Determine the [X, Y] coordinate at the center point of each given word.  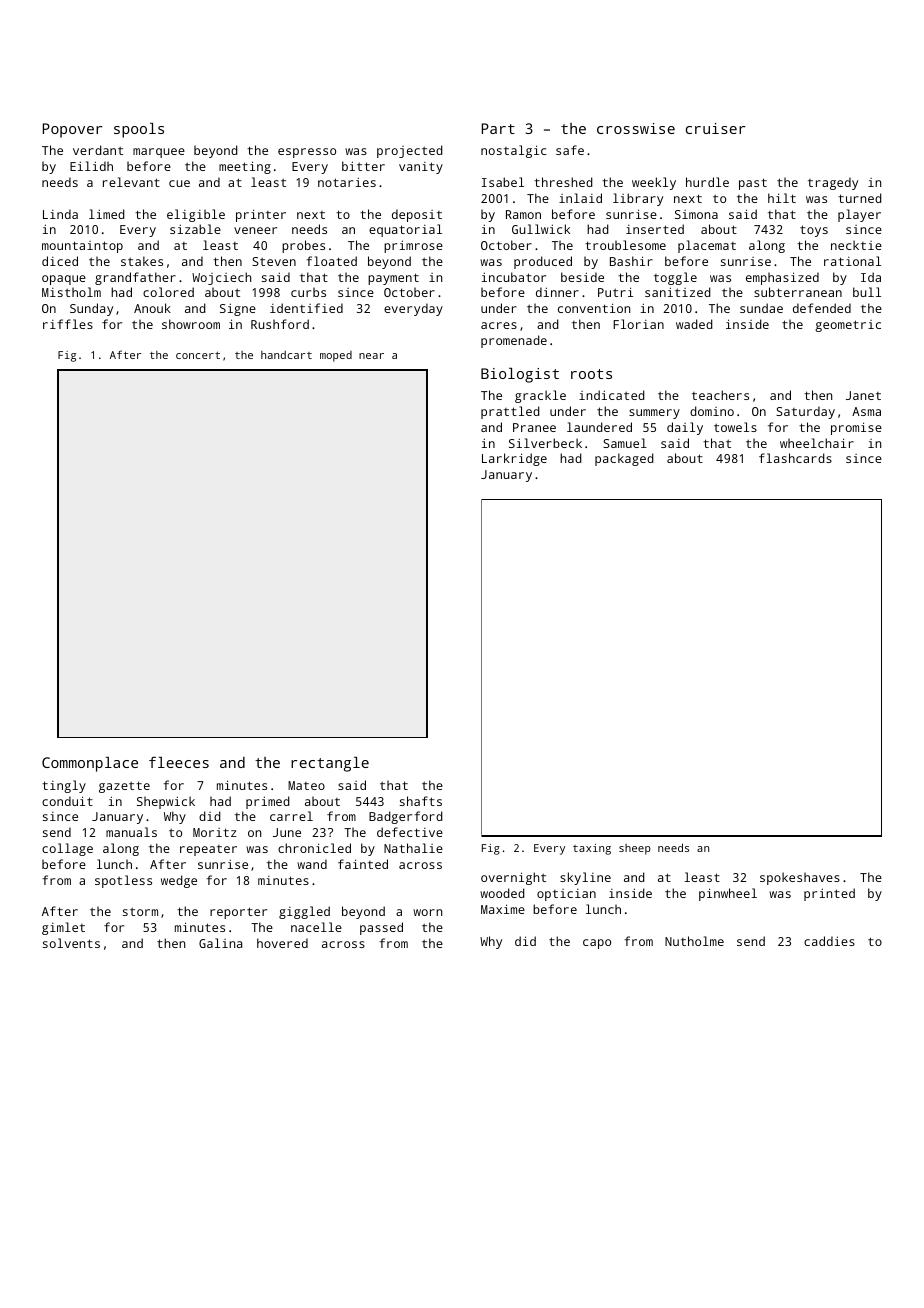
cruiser [715, 128]
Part [498, 128]
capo [597, 944]
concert [198, 355]
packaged [624, 459]
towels [735, 427]
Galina [220, 943]
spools [139, 130]
